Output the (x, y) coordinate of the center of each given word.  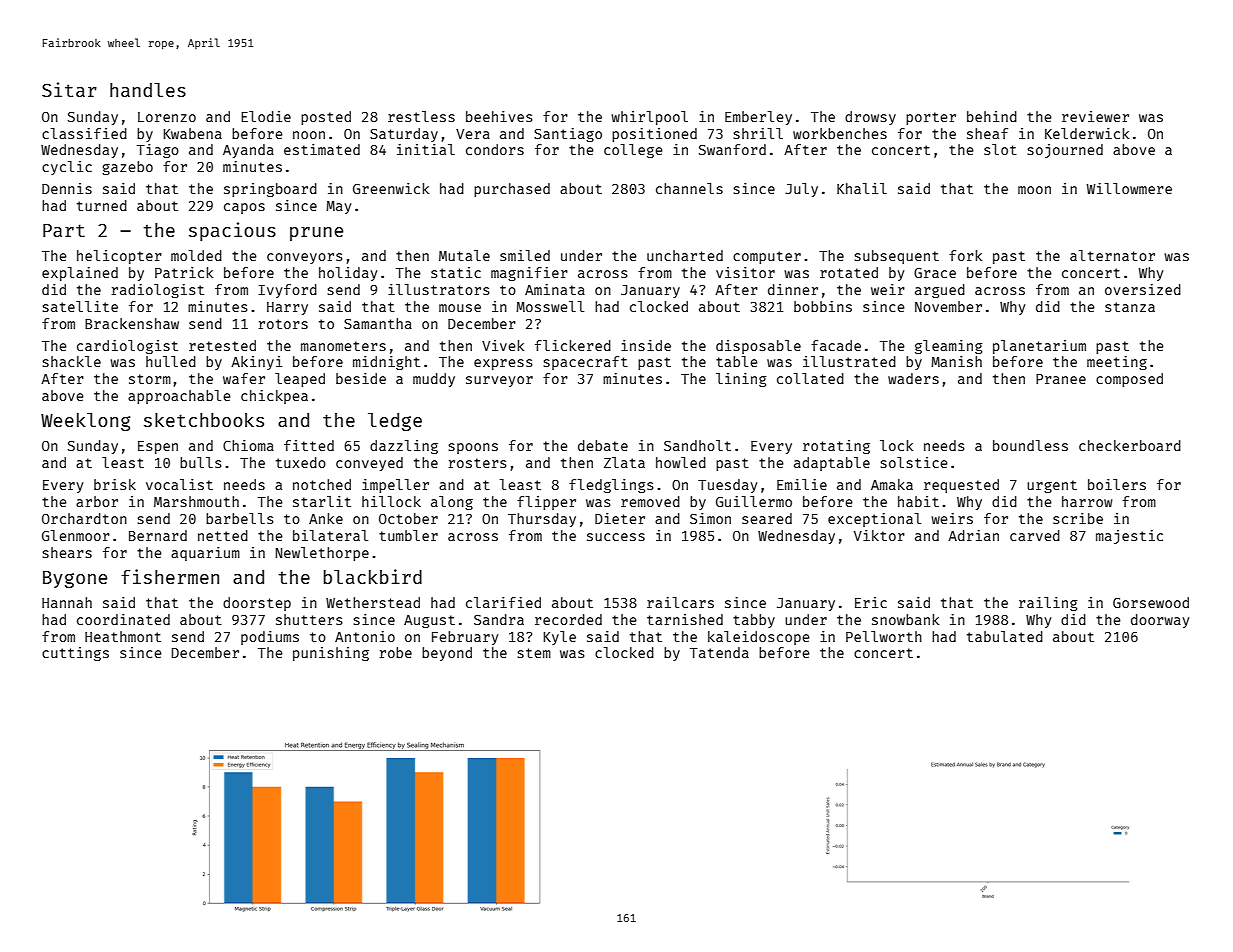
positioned (654, 135)
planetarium (1039, 347)
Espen (158, 447)
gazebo (127, 168)
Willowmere (1129, 188)
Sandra (499, 619)
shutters (309, 619)
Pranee (1061, 379)
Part (64, 230)
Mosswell (550, 306)
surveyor (499, 381)
